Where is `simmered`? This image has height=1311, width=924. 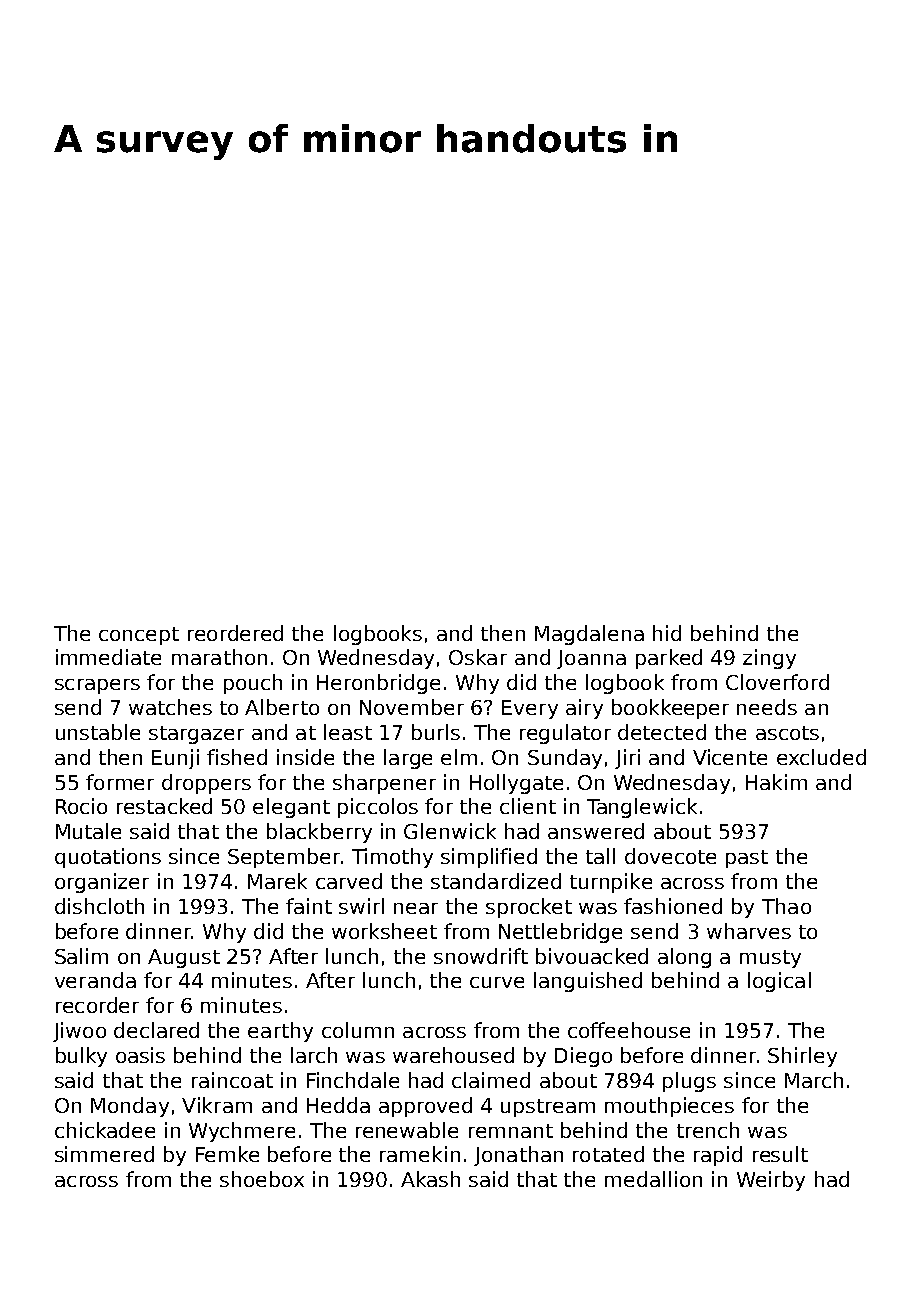 simmered is located at coordinates (104, 1154).
